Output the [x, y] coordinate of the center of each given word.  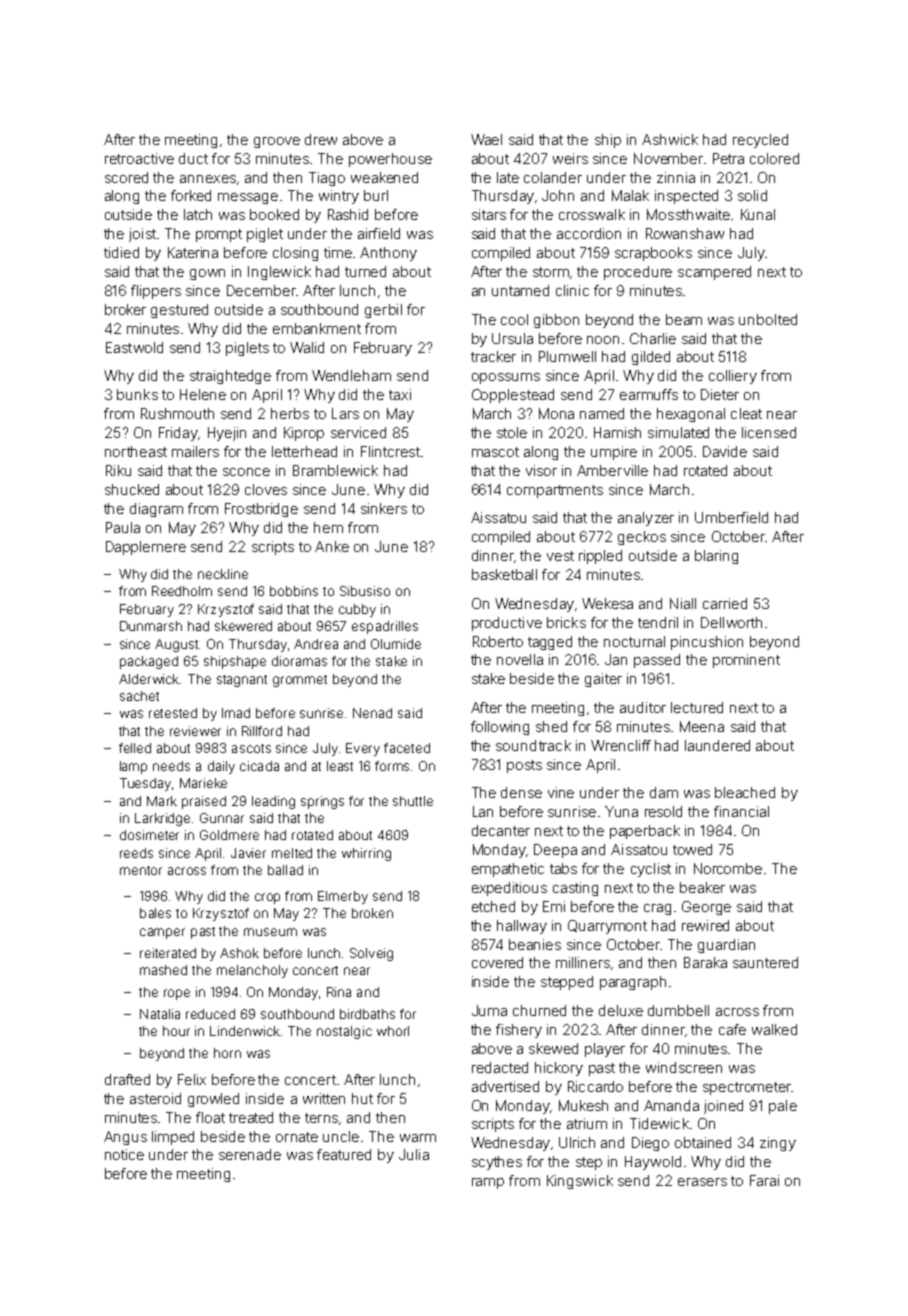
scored [126, 177]
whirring [366, 854]
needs [171, 766]
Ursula [512, 338]
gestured [179, 311]
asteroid [155, 1098]
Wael [486, 139]
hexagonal [691, 415]
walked [774, 1029]
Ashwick [670, 139]
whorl [393, 1031]
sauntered [765, 962]
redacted [500, 1067]
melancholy [252, 971]
